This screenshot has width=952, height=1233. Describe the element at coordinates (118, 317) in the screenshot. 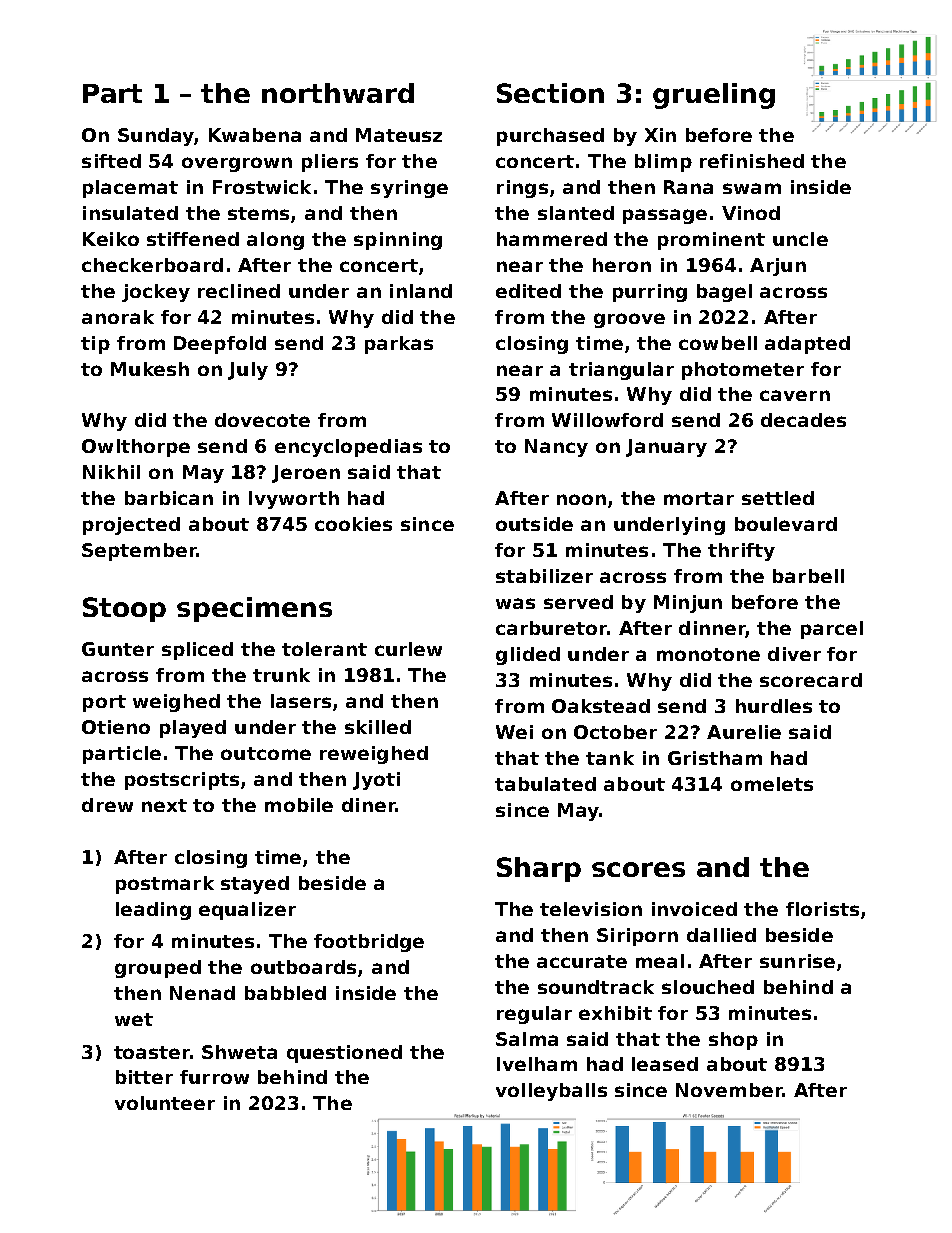

I see `anorak` at that location.
